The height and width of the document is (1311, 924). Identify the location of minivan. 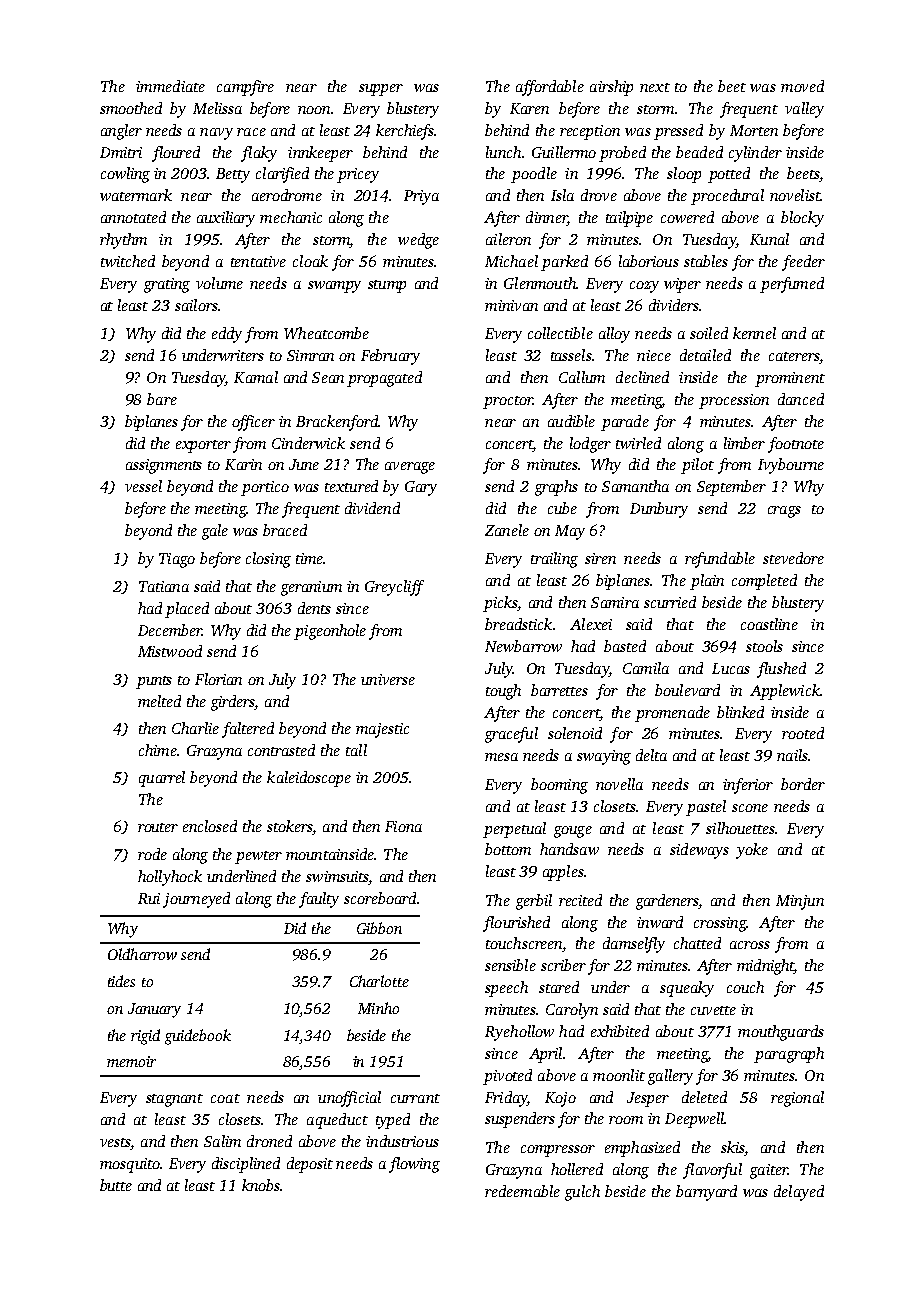
(511, 305).
